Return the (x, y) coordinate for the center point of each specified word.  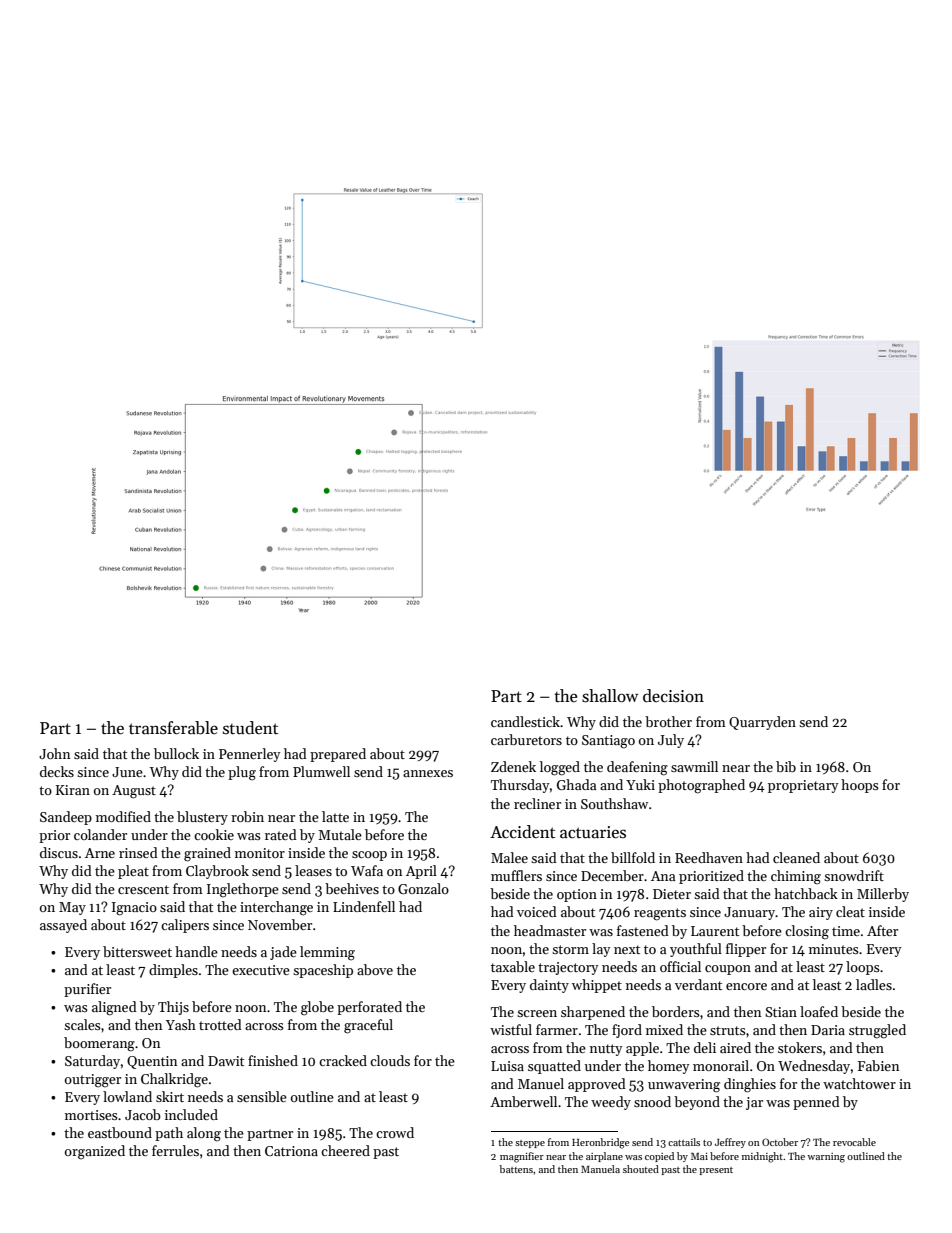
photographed (701, 786)
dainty (549, 986)
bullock (176, 753)
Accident (522, 832)
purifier (87, 990)
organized (95, 1152)
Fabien (878, 1065)
